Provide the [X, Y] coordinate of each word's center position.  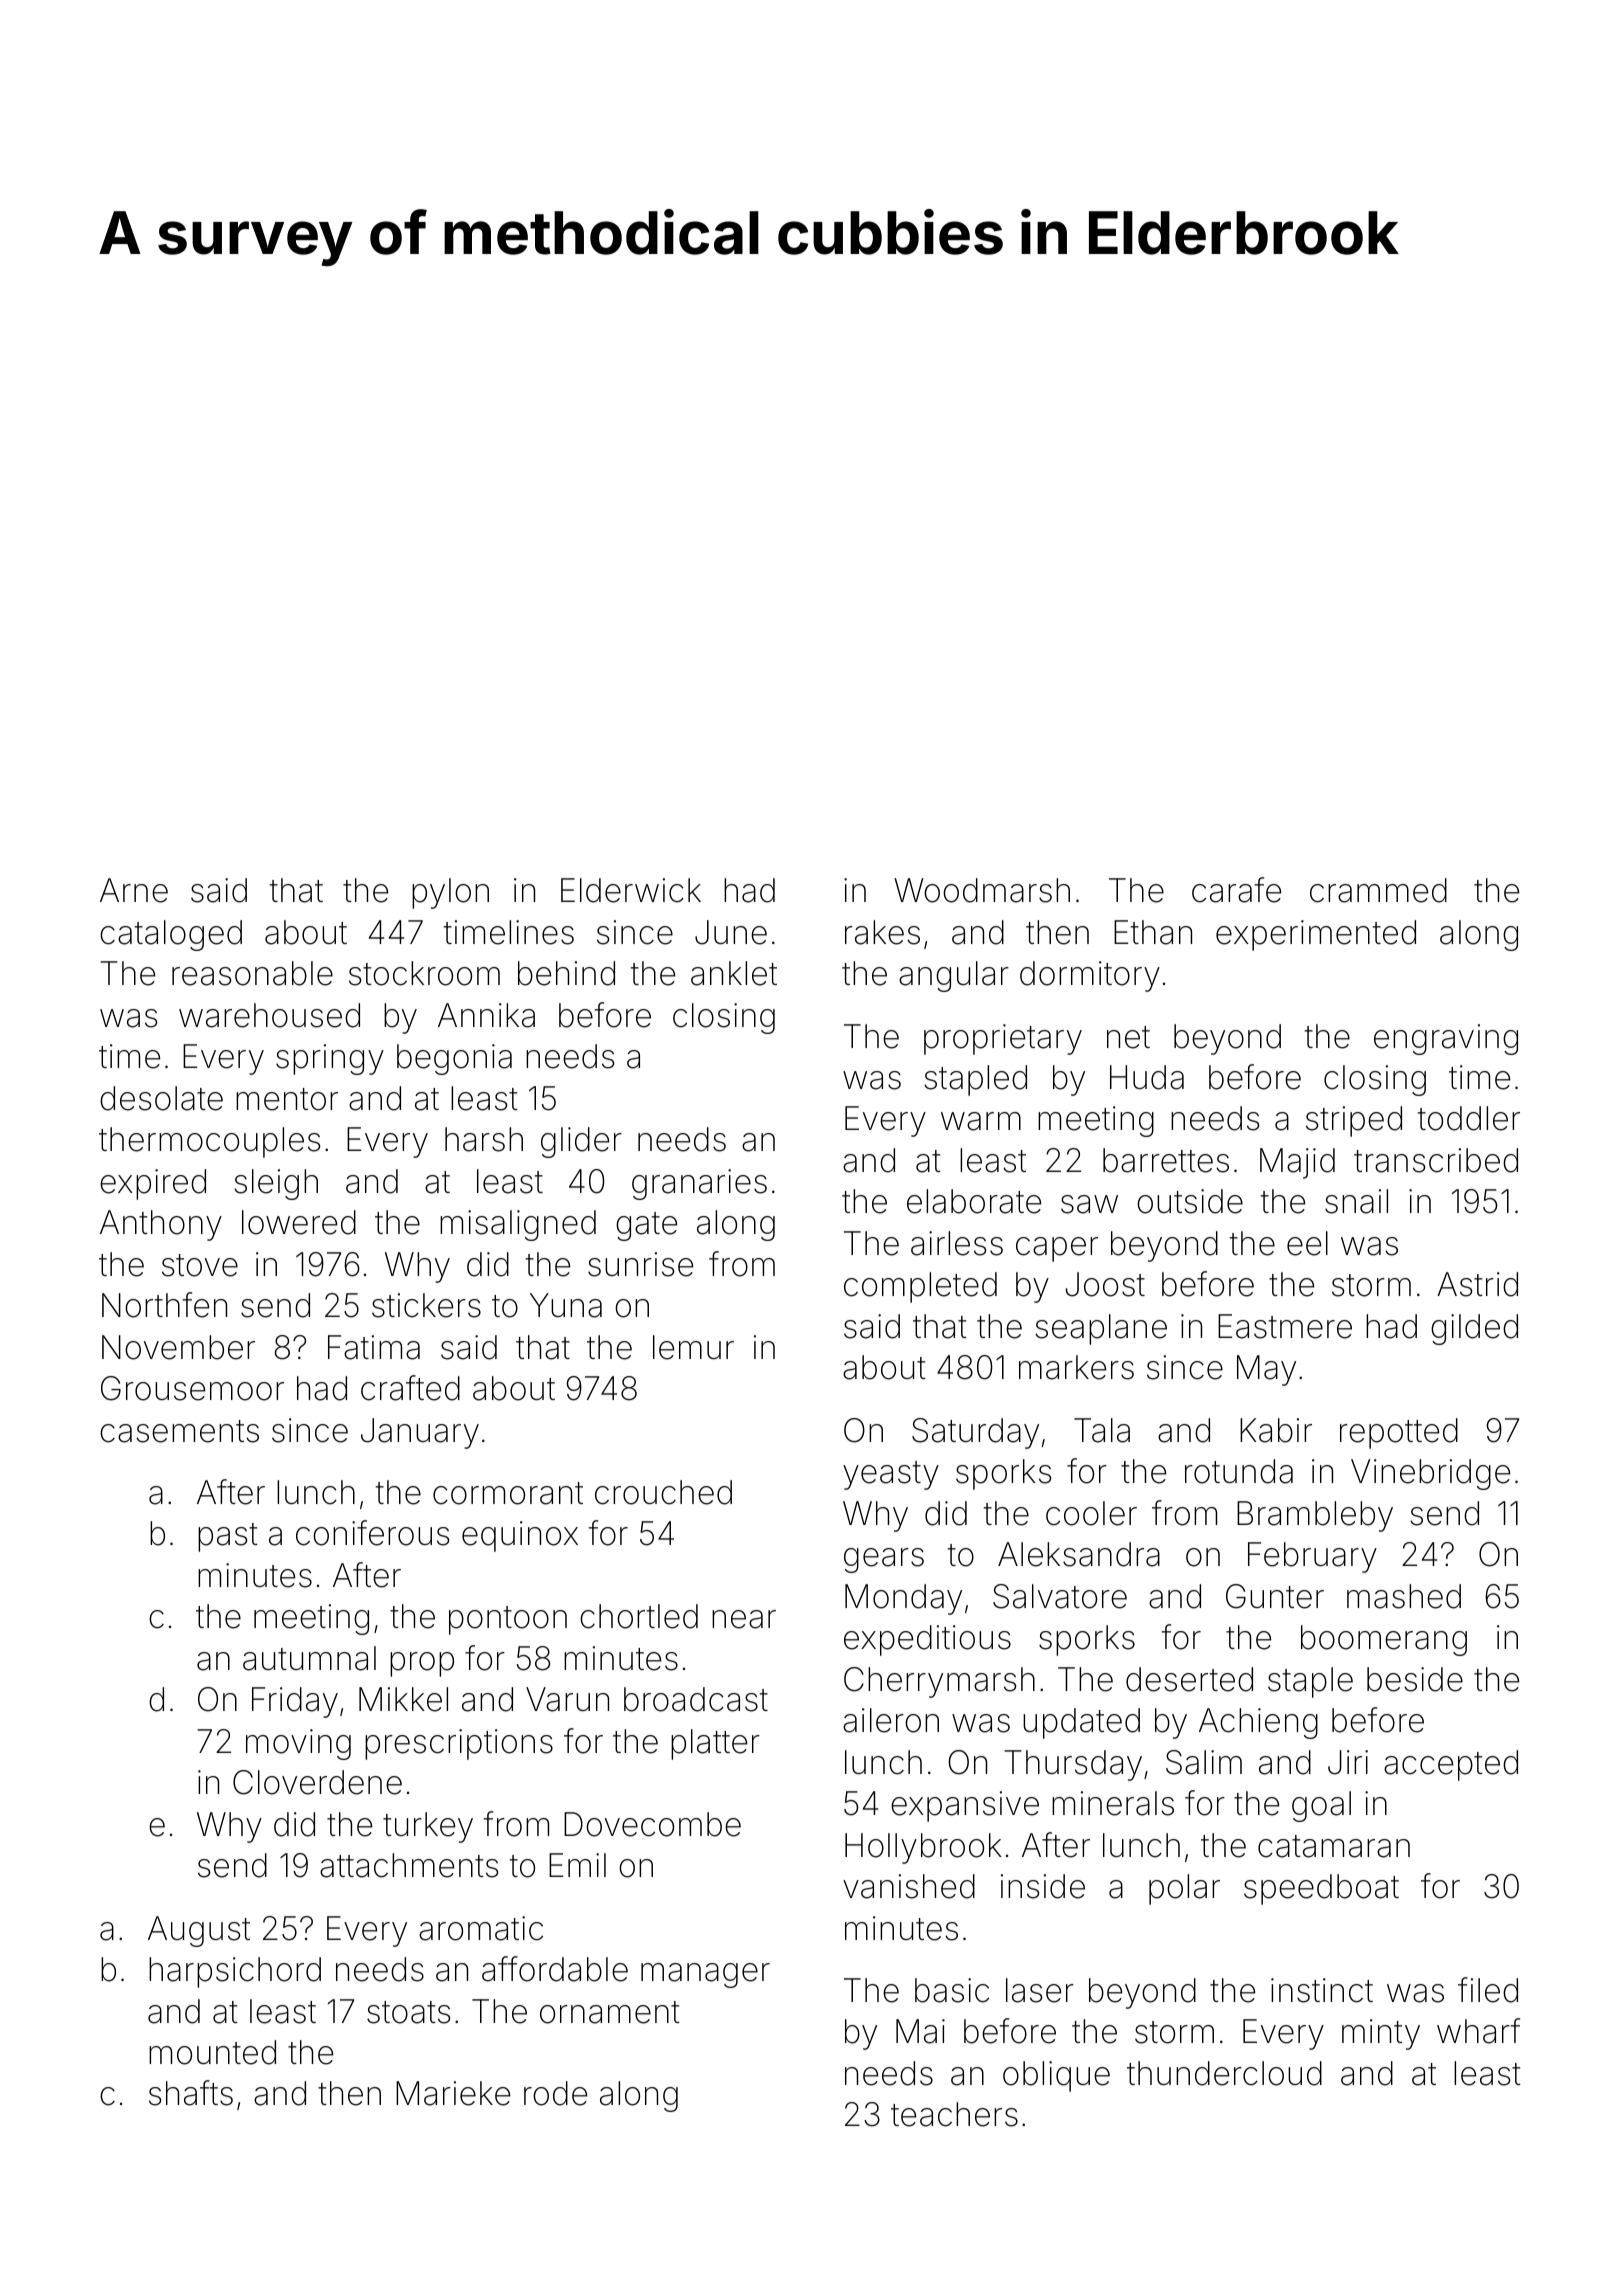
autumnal [309, 1658]
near [744, 1619]
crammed [1378, 890]
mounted [212, 2052]
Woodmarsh [982, 890]
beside [1415, 1679]
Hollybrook [923, 1848]
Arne [134, 890]
